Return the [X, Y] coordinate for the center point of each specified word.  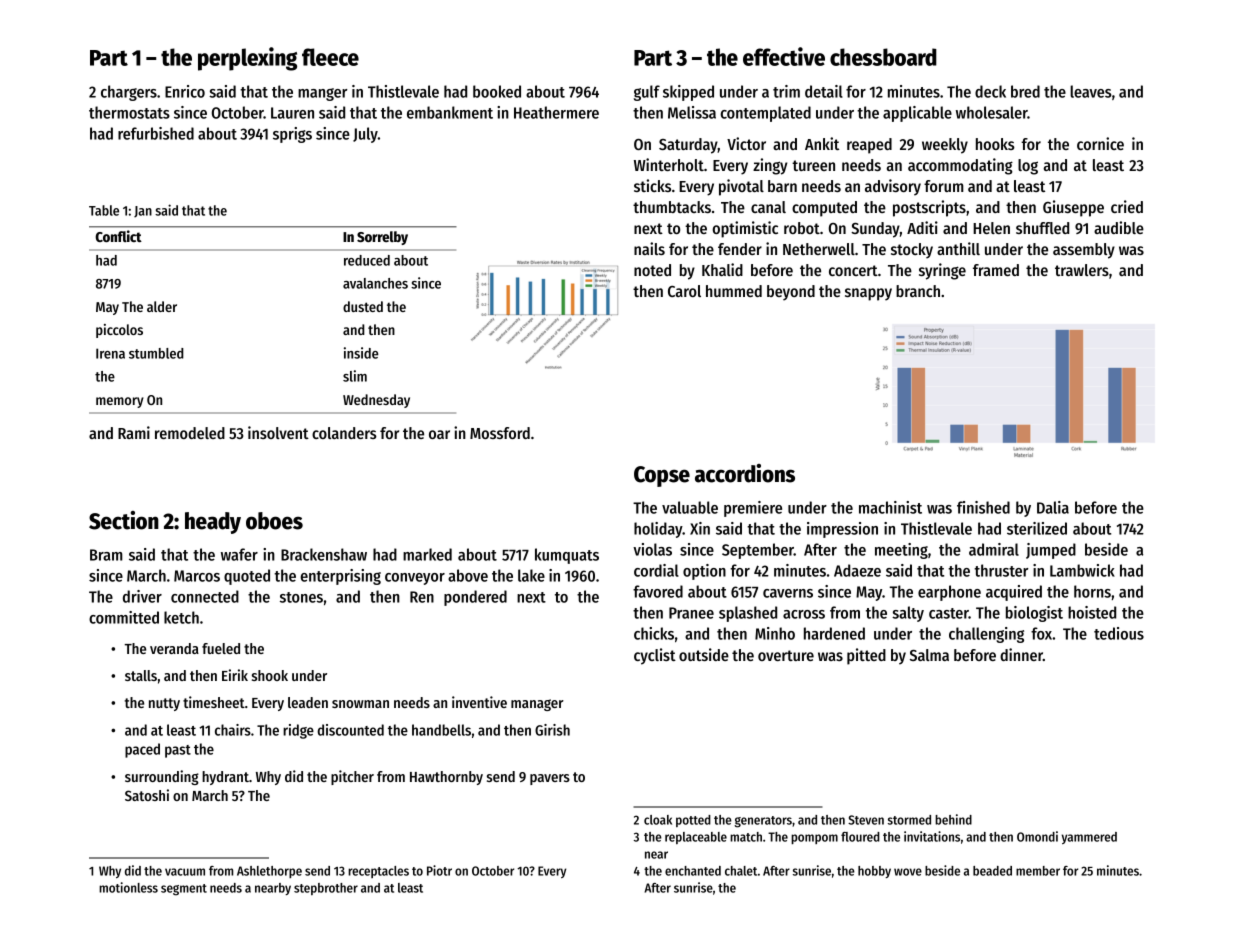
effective [784, 56]
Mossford [500, 433]
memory [120, 402]
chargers [129, 93]
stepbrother [326, 889]
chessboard [883, 57]
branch [918, 291]
